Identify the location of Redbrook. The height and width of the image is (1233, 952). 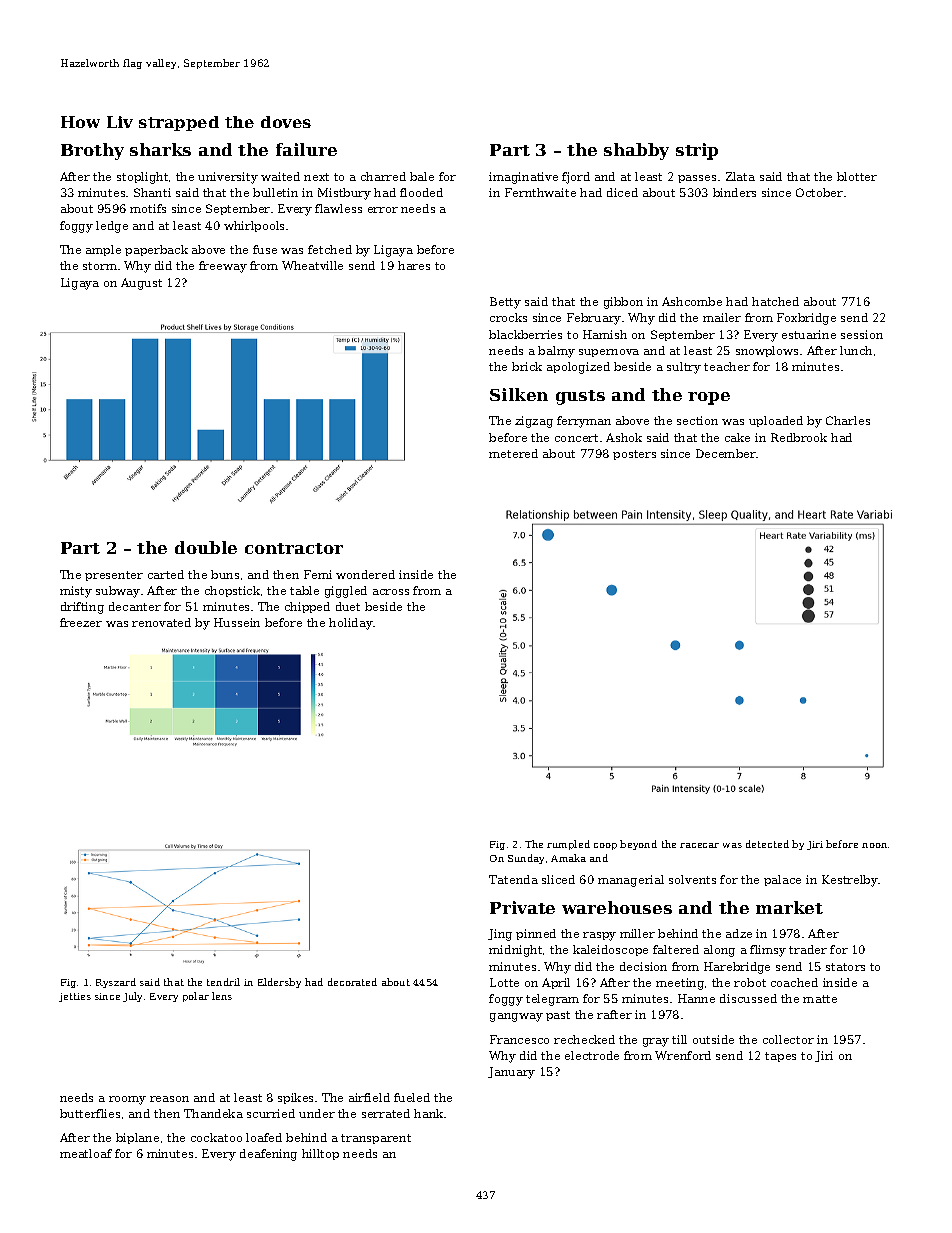
(799, 437).
